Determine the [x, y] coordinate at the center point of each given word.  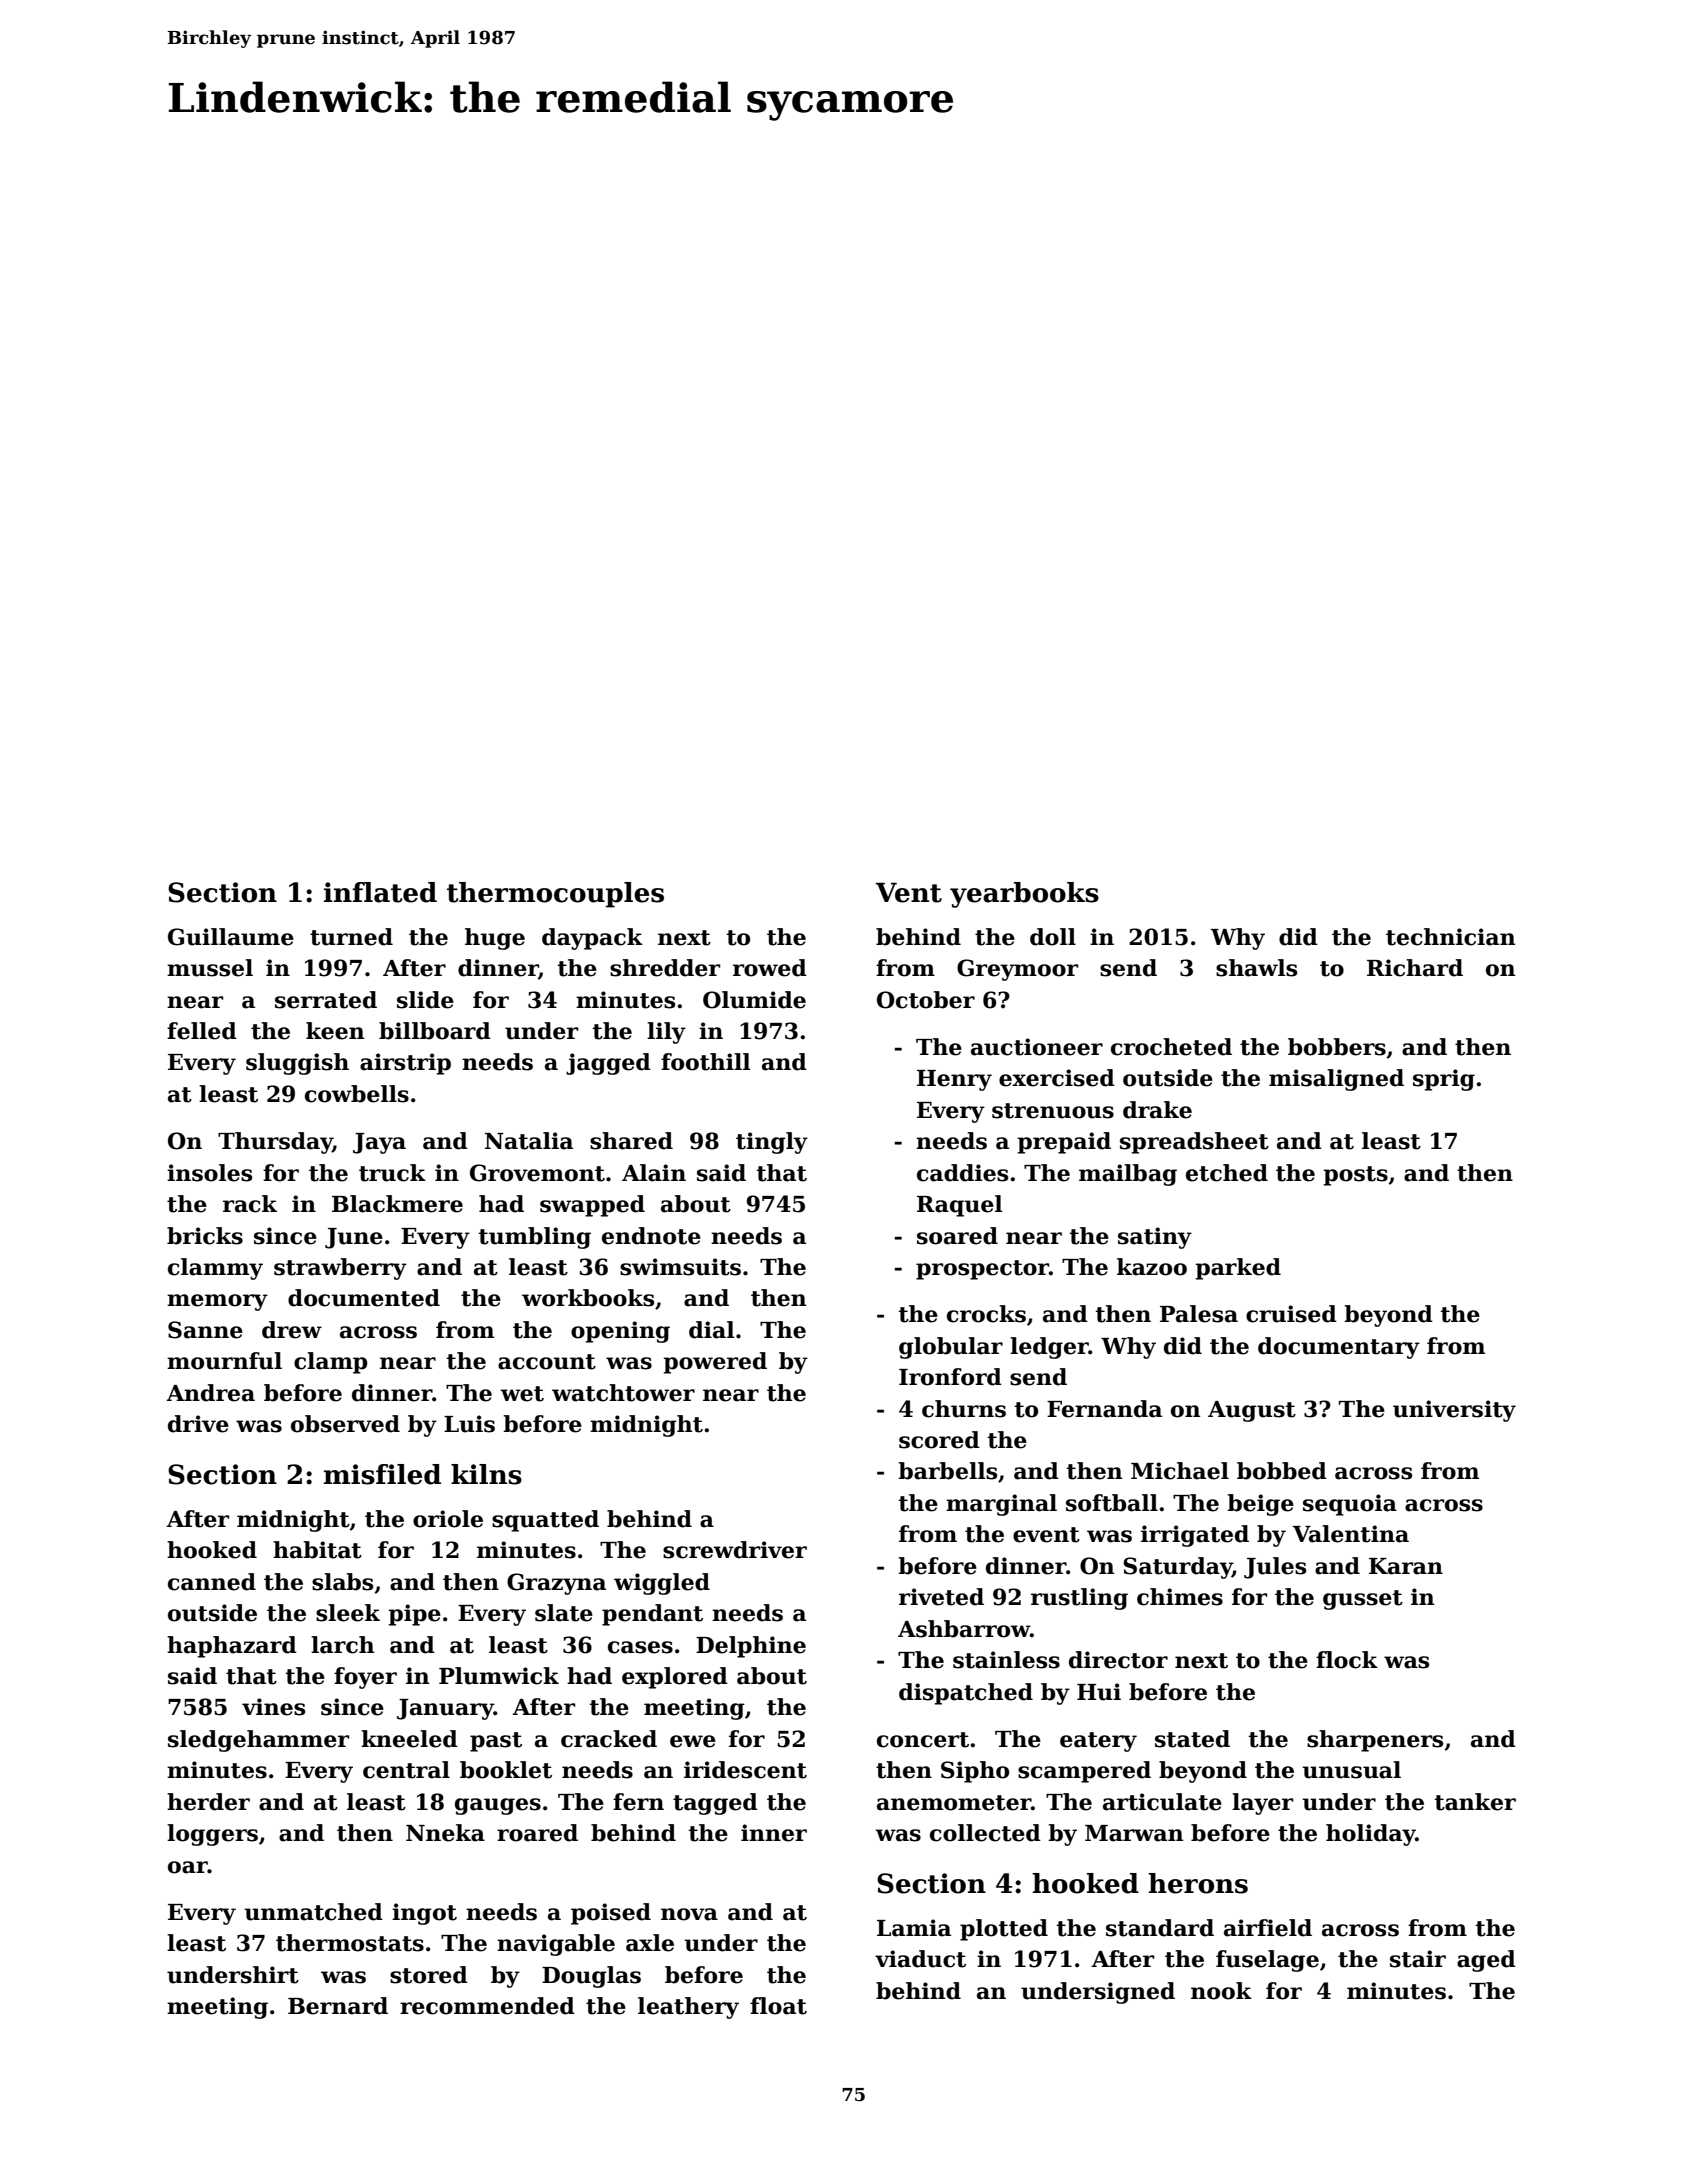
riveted [941, 1597]
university [1454, 1411]
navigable [556, 1945]
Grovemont [537, 1173]
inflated [380, 892]
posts [1355, 1176]
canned [212, 1582]
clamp [331, 1363]
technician [1451, 937]
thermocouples [555, 895]
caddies [962, 1173]
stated [1192, 1739]
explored [675, 1678]
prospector [982, 1270]
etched [1227, 1173]
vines [273, 1707]
